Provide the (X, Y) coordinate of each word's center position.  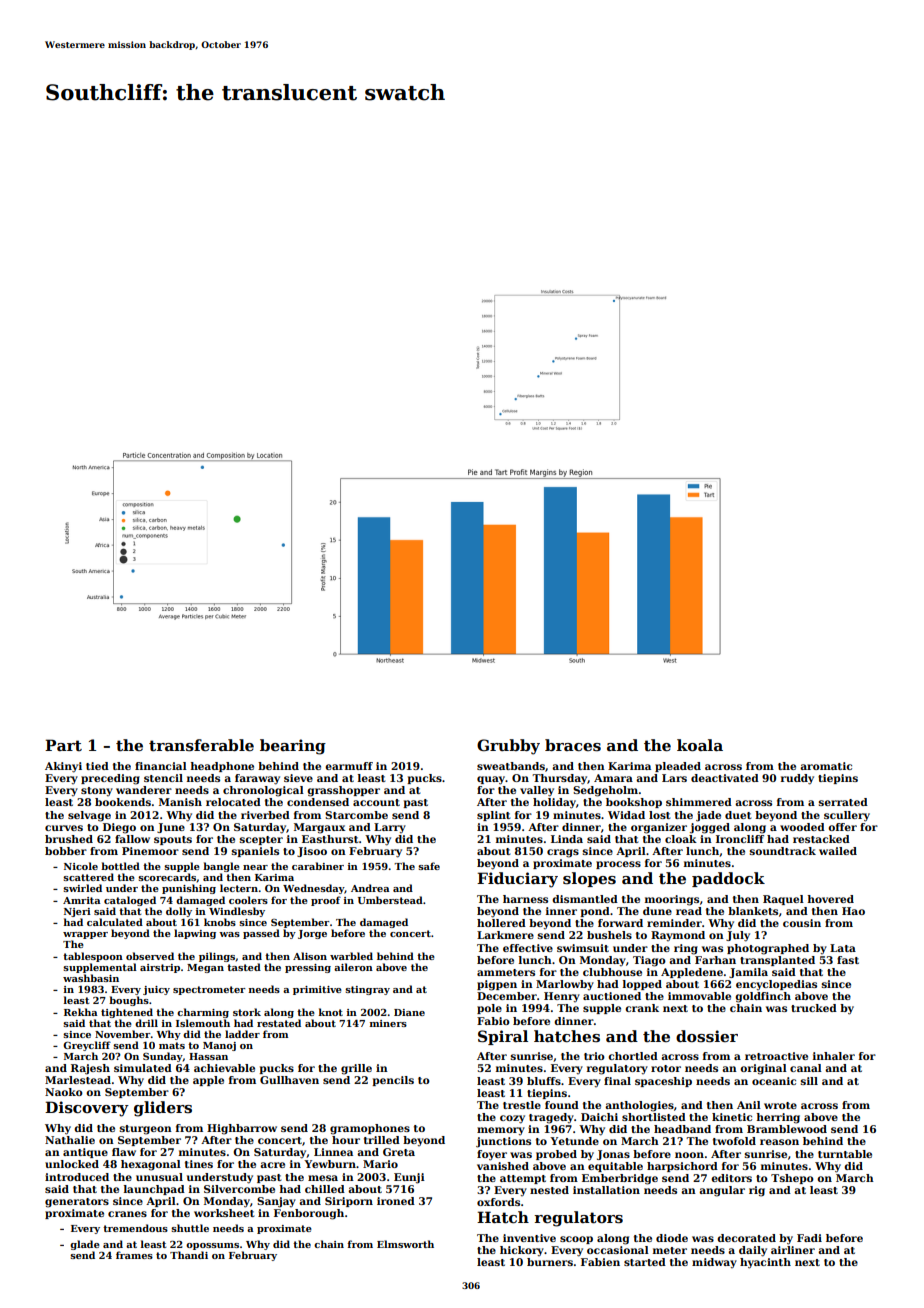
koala (700, 745)
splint (494, 816)
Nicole (81, 866)
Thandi (189, 1255)
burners (550, 1262)
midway (714, 1263)
